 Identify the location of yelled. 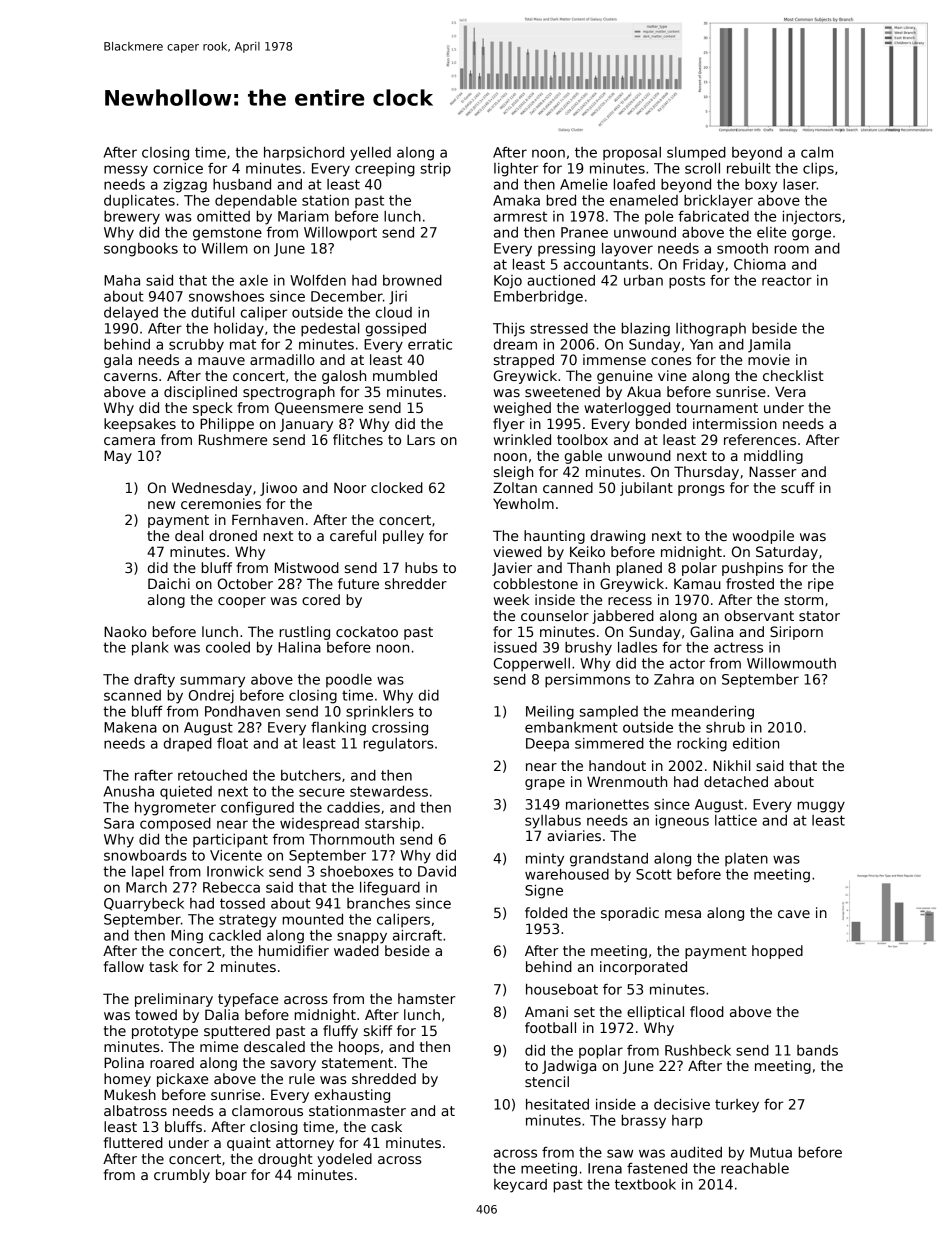
(370, 154).
